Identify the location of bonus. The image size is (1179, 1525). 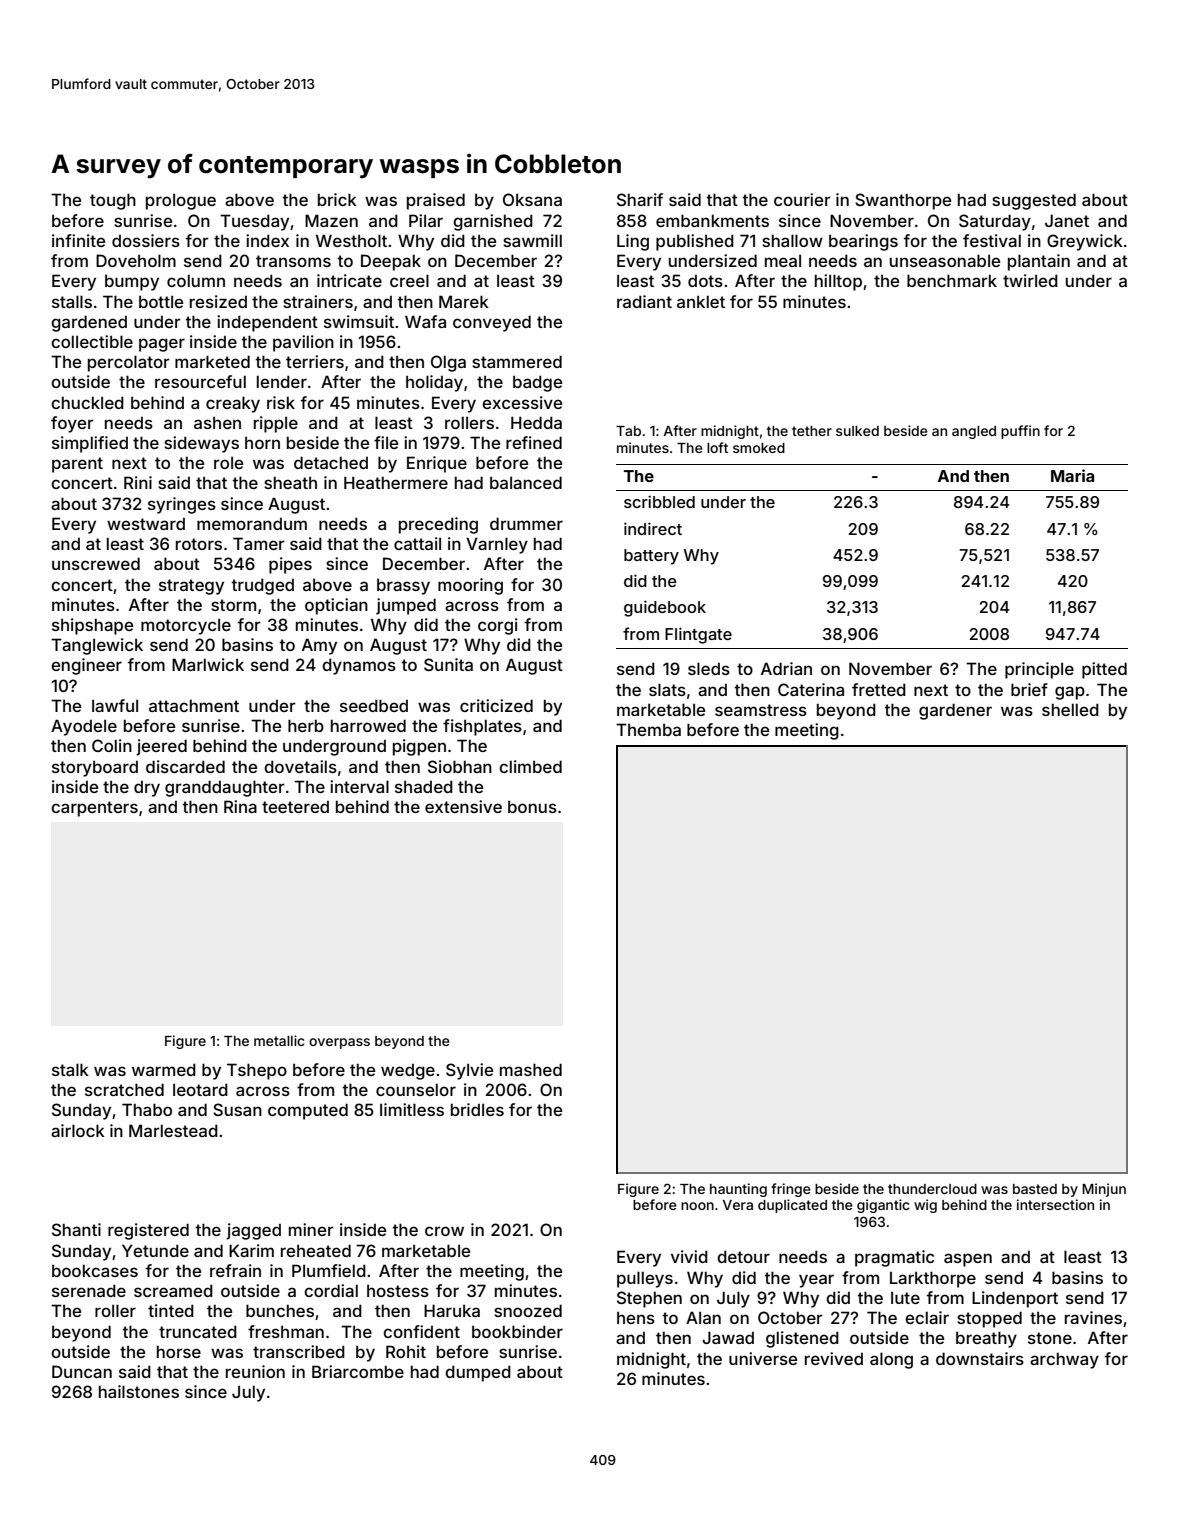
(532, 806).
